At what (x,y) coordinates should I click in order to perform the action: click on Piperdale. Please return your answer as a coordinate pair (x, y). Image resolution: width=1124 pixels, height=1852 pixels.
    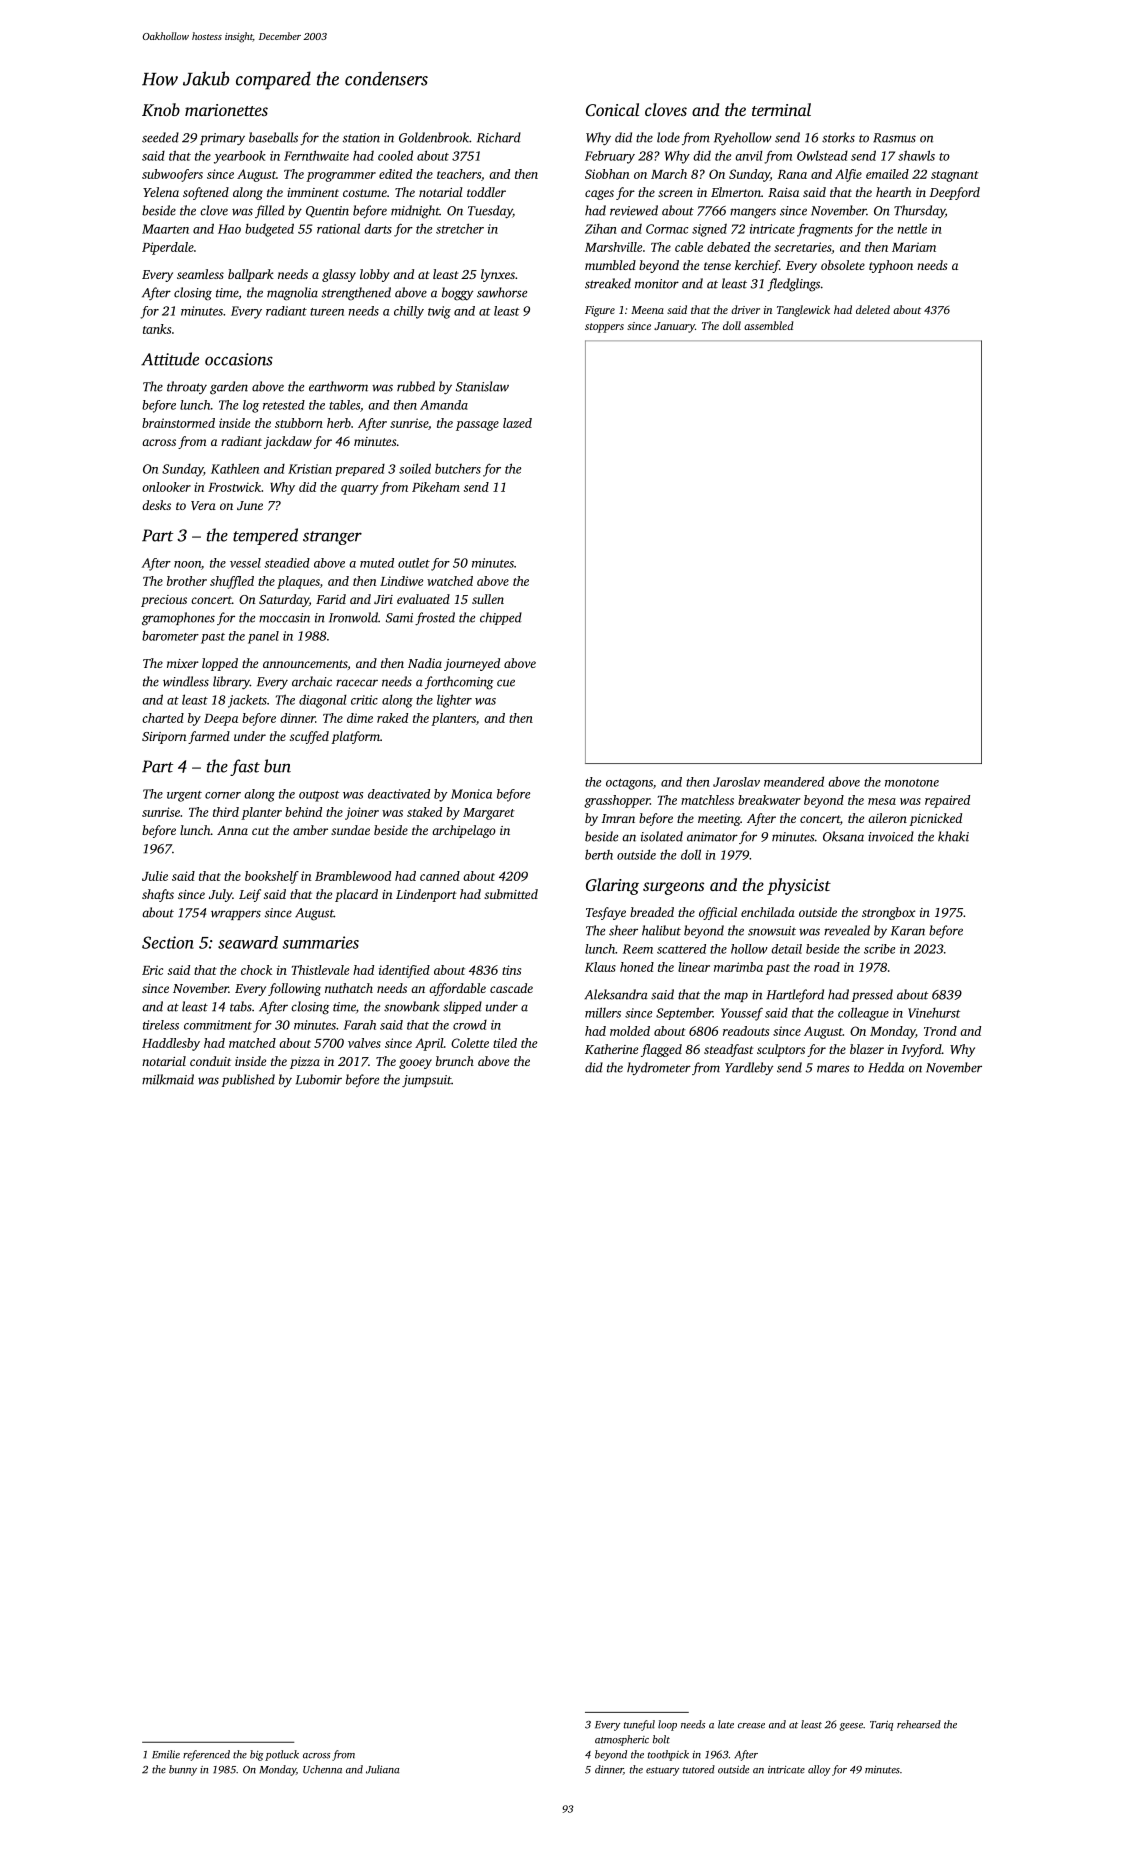
    Looking at the image, I should click on (168, 248).
